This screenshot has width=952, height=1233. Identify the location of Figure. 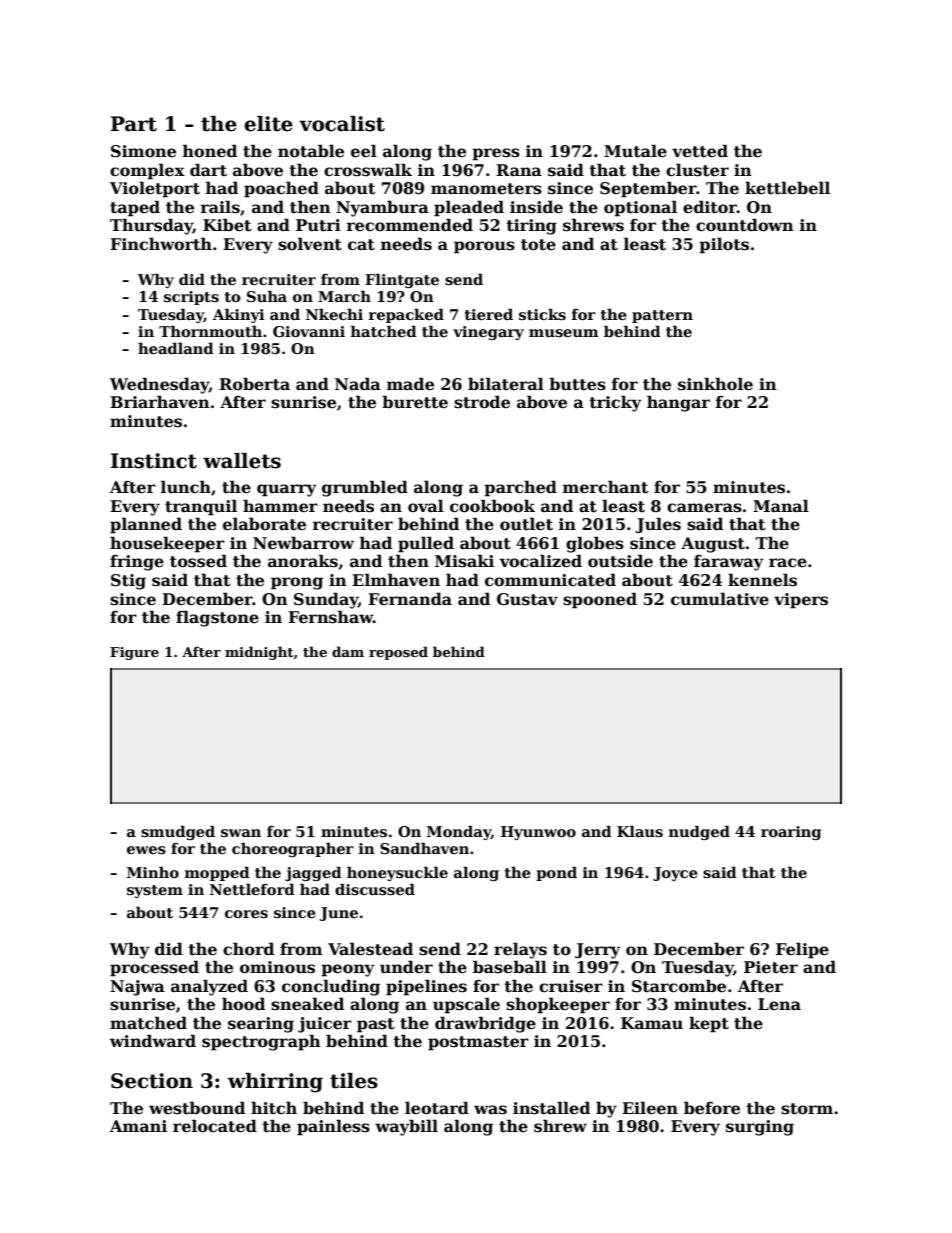
(134, 653).
